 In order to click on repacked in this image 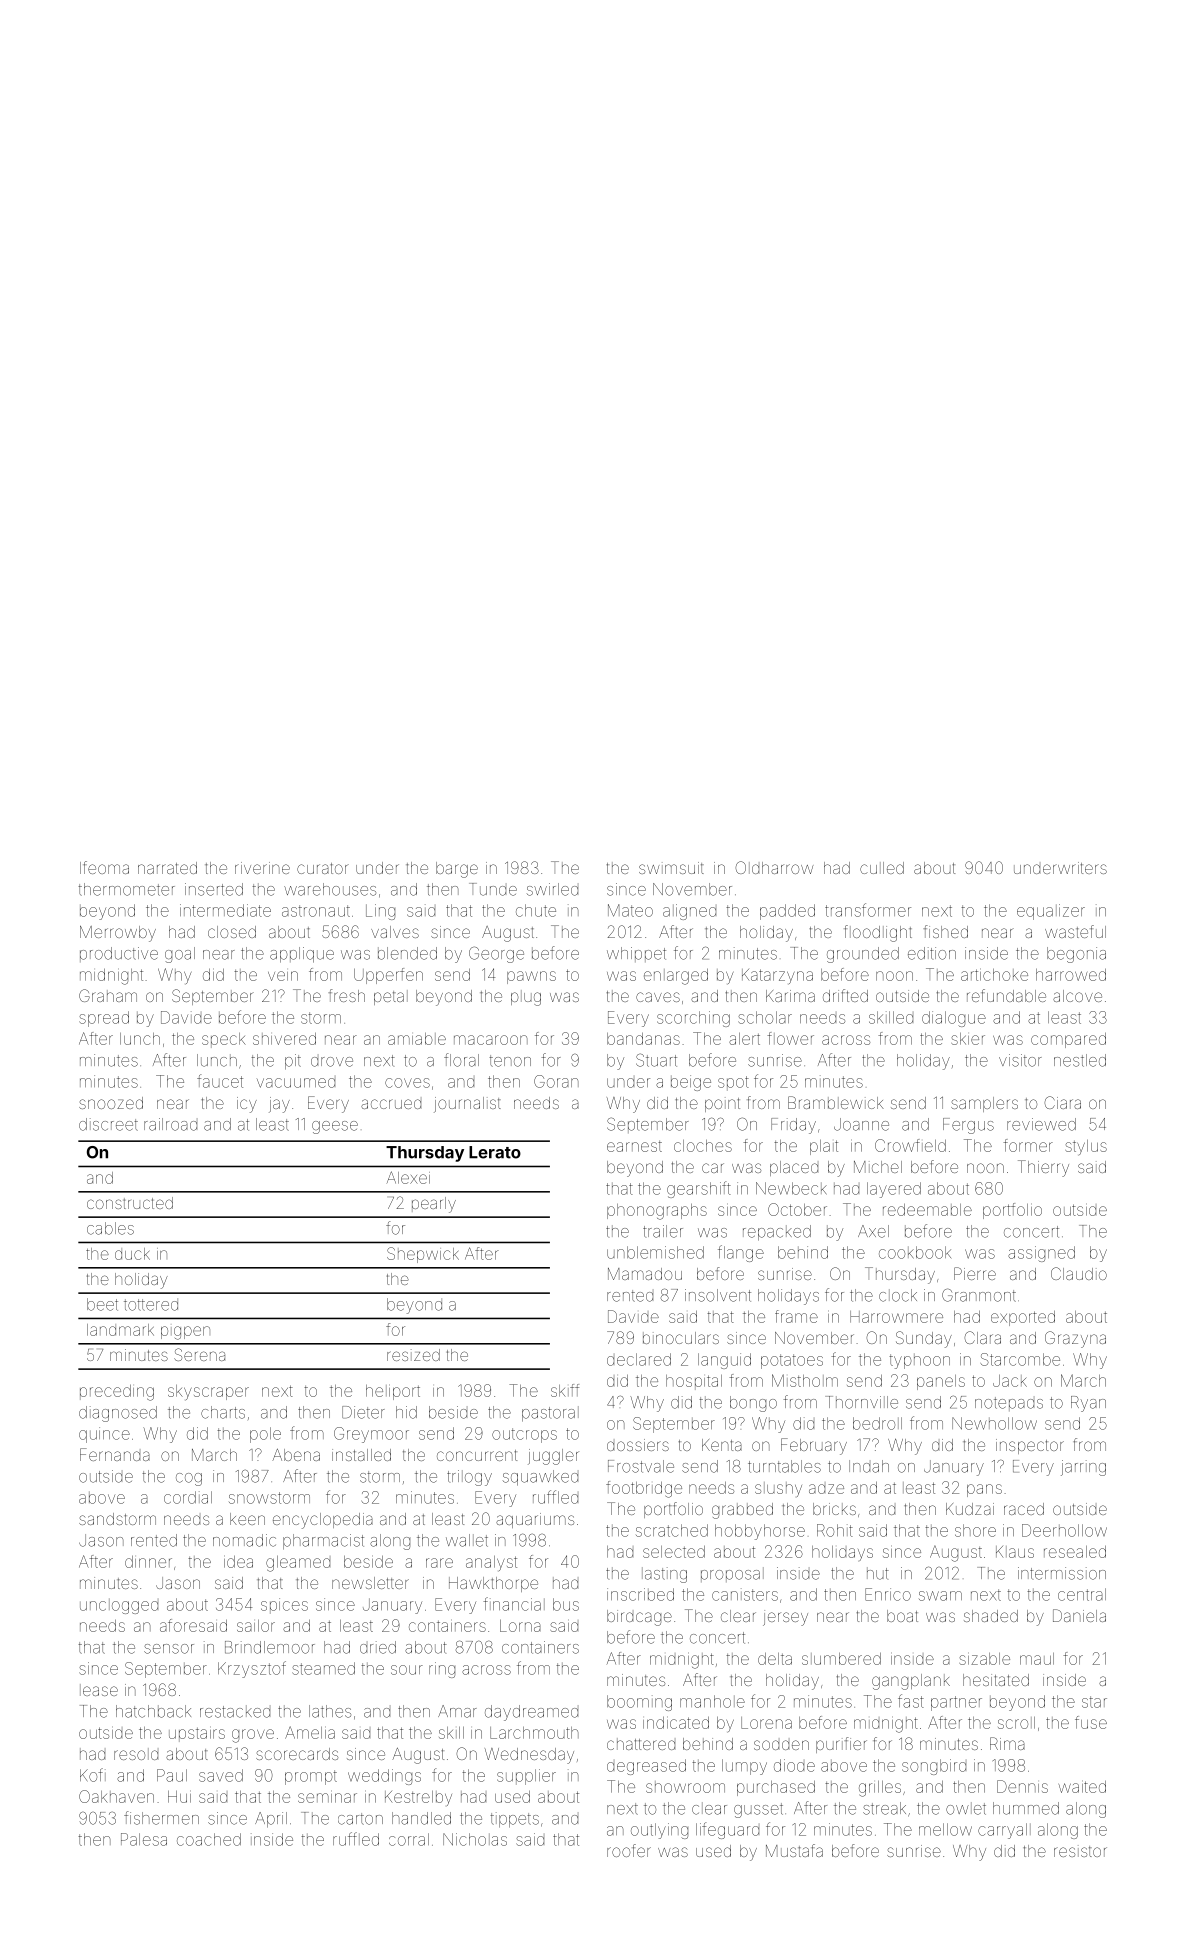, I will do `click(777, 1233)`.
